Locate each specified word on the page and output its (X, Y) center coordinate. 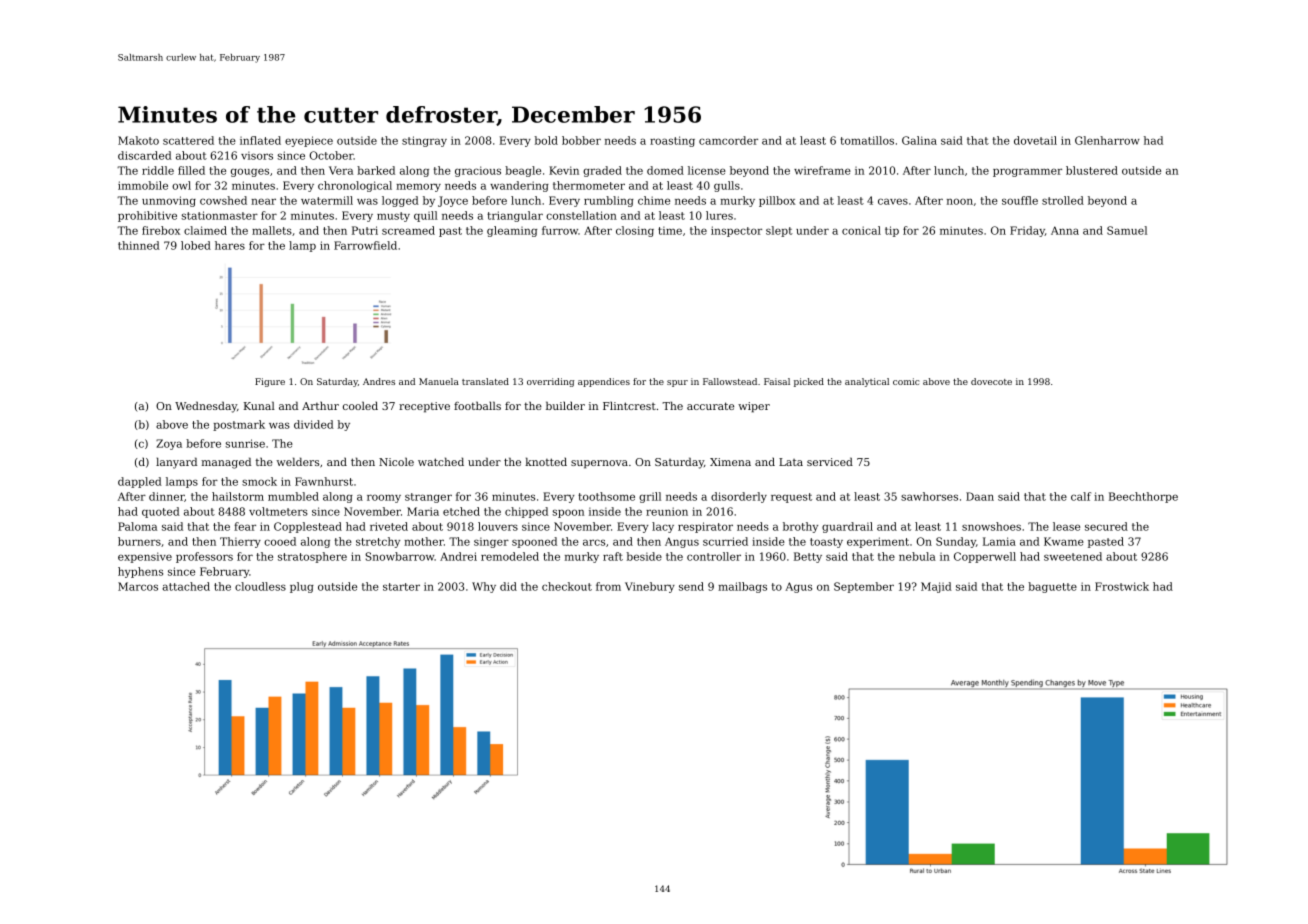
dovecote (991, 381)
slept (779, 231)
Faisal (777, 381)
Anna (1065, 230)
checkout (567, 586)
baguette (1052, 587)
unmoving (169, 201)
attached (186, 586)
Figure (270, 382)
